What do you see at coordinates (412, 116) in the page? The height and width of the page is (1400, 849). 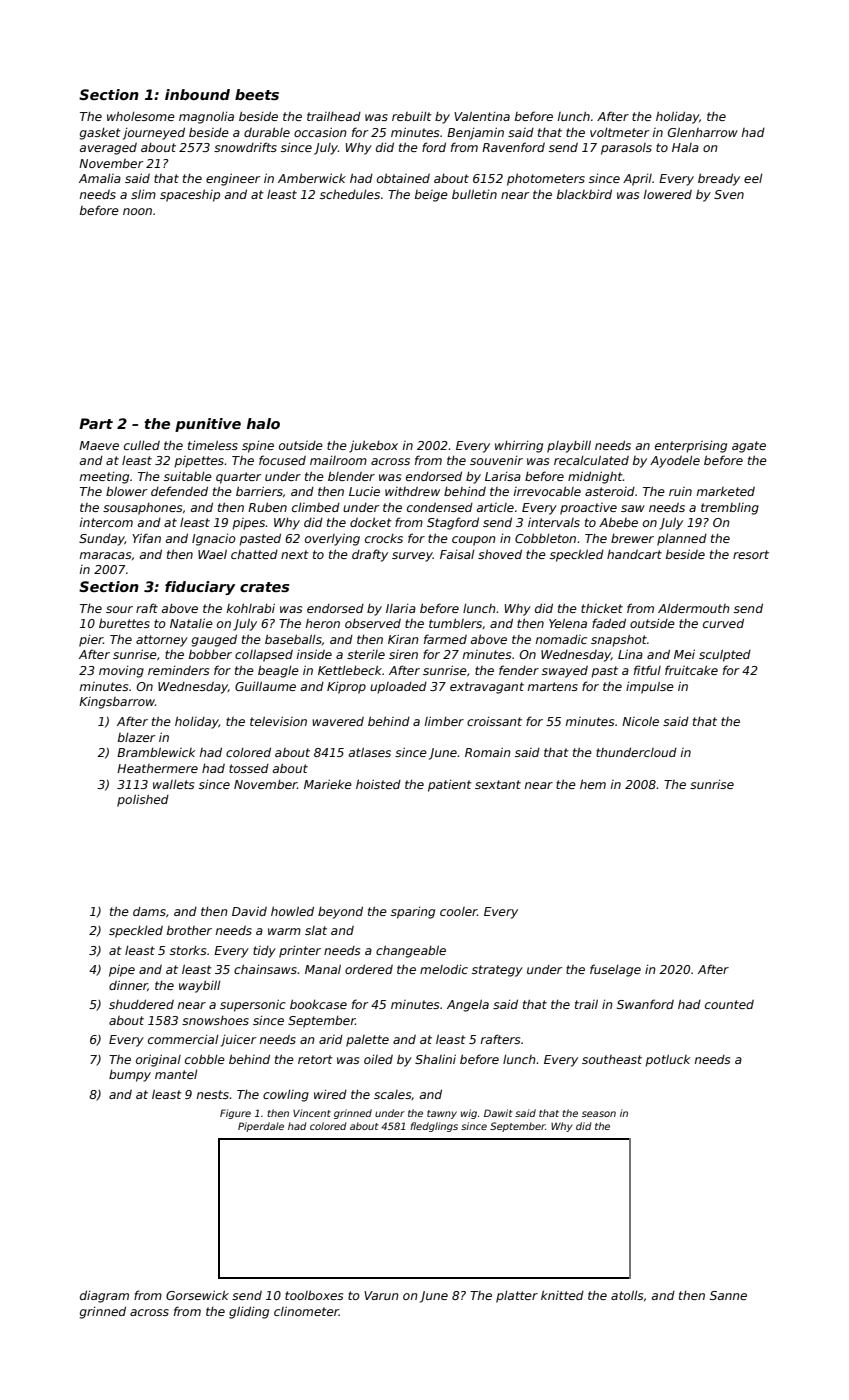 I see `rebuilt` at bounding box center [412, 116].
